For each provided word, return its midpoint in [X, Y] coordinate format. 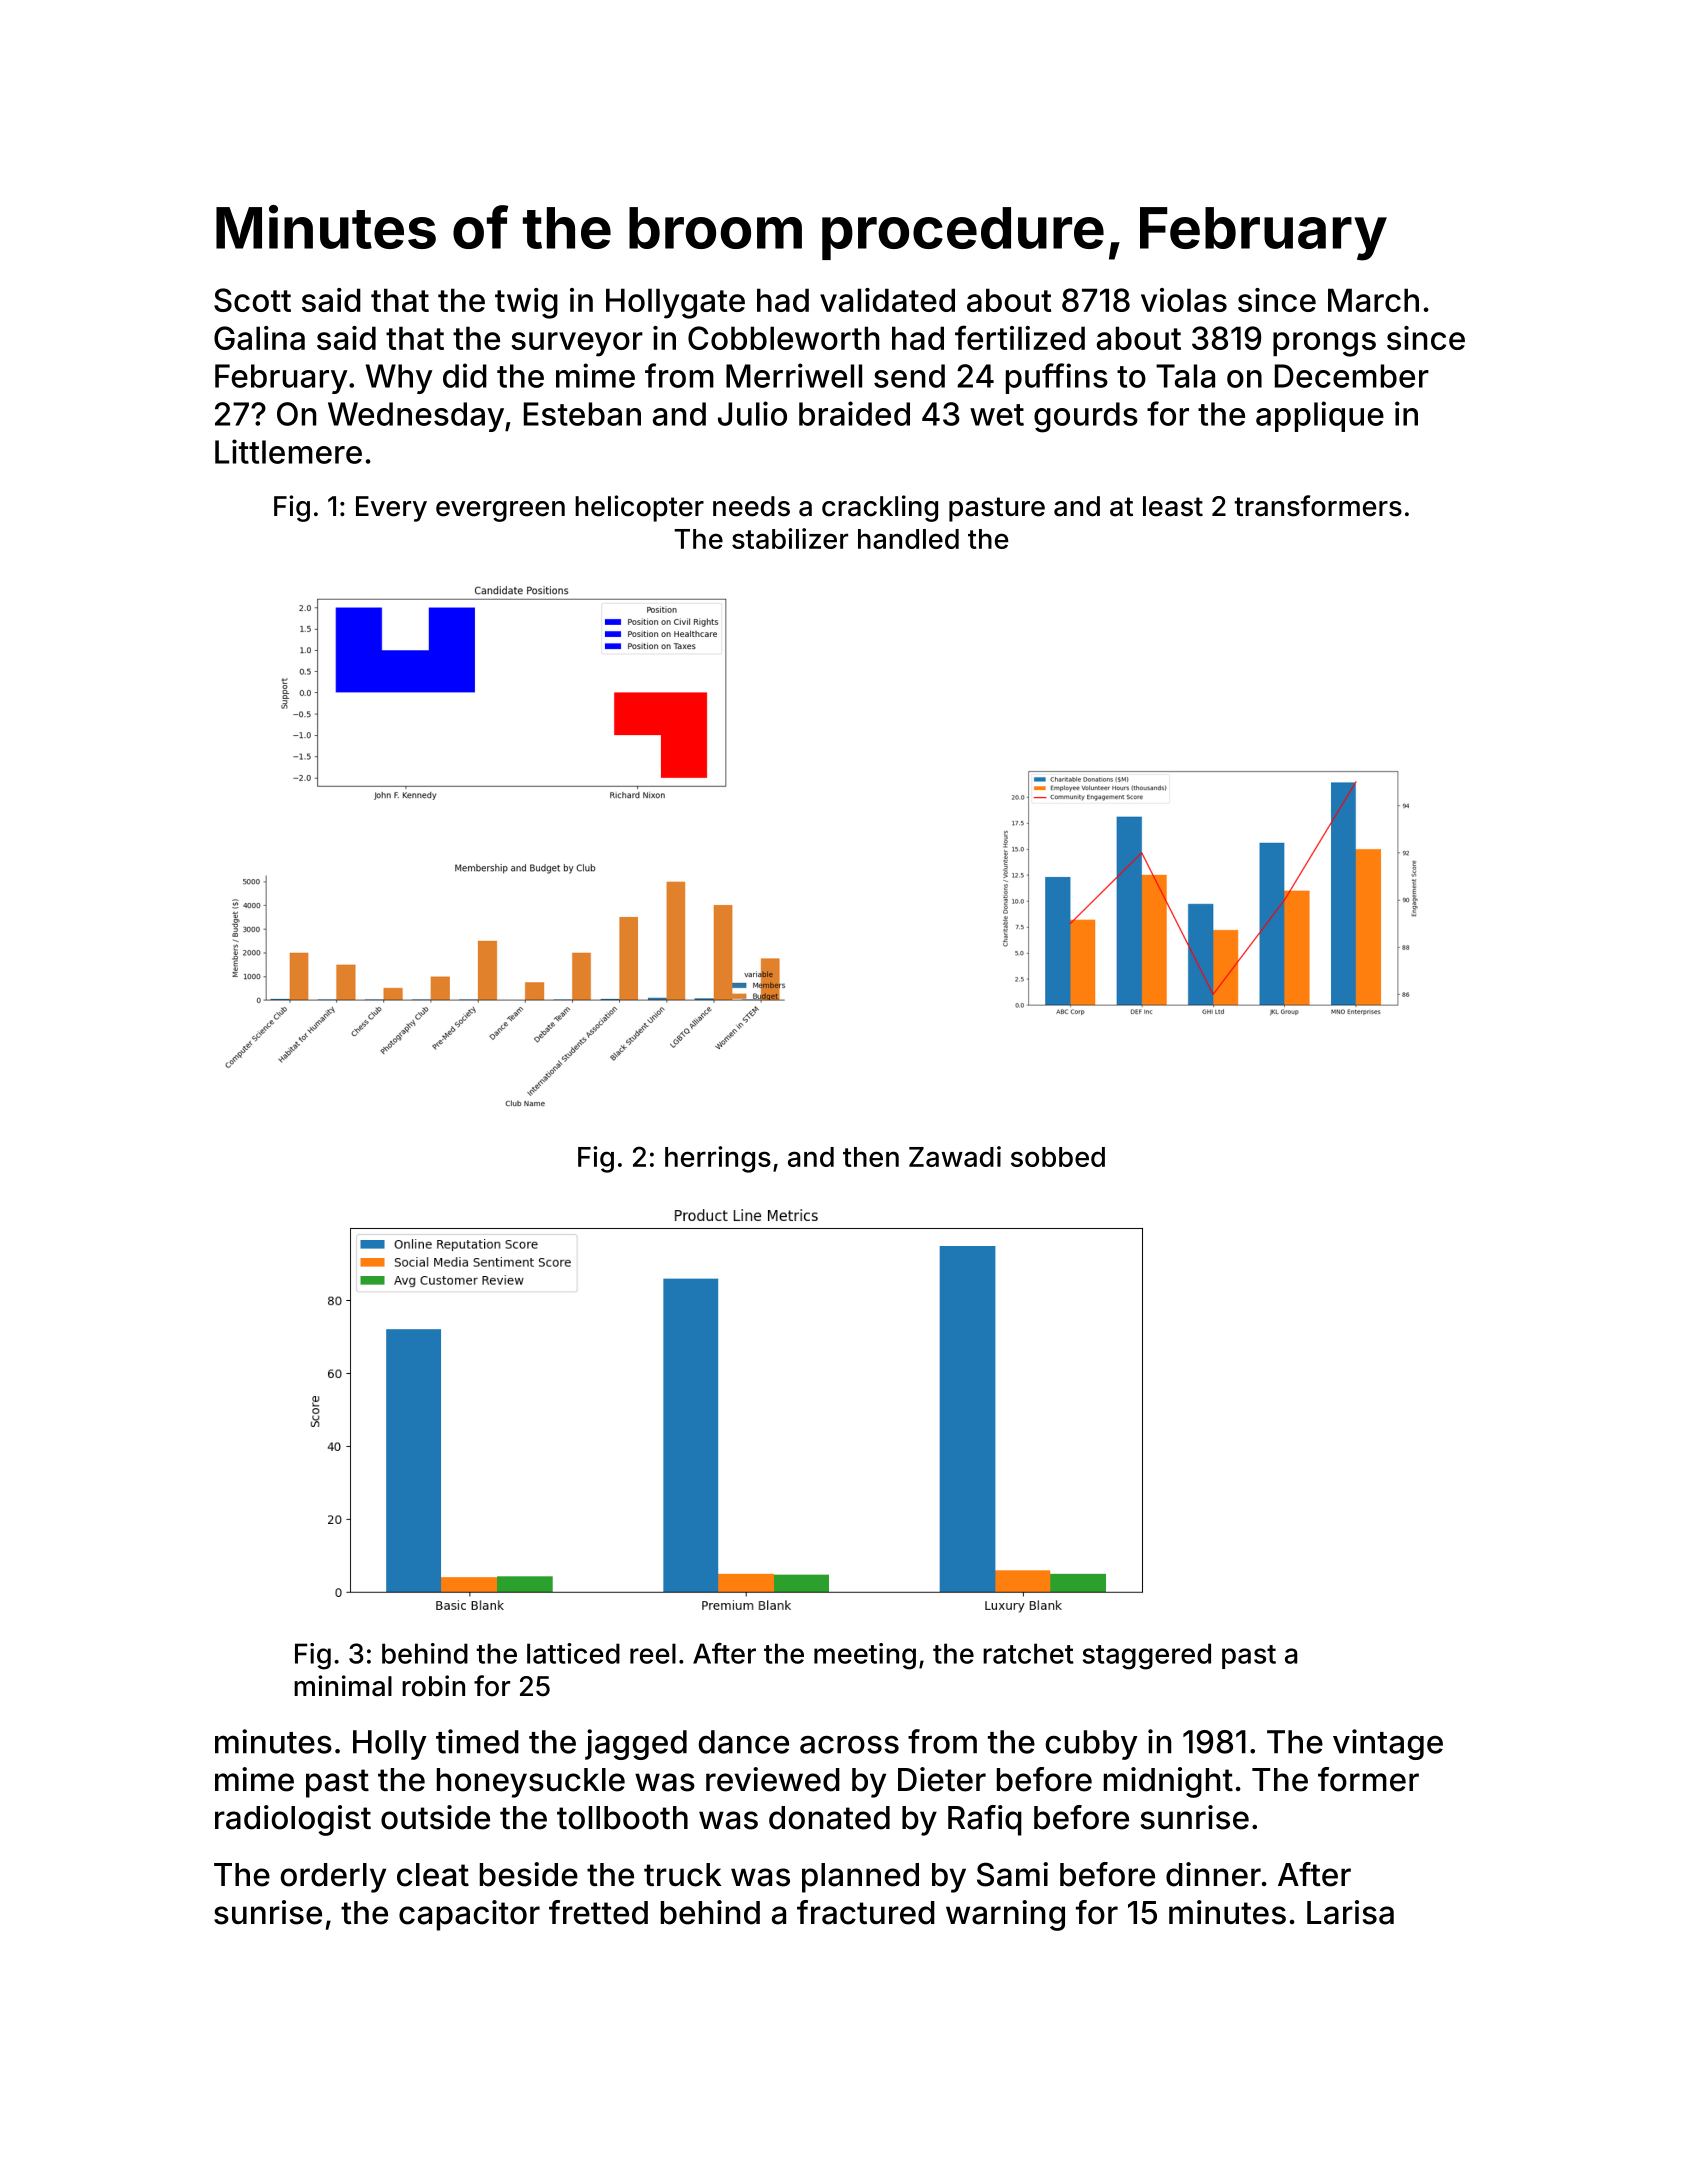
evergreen [500, 511]
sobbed [1058, 1157]
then [871, 1157]
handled [908, 539]
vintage [1388, 1744]
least [1173, 506]
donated [829, 1818]
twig [526, 303]
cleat [433, 1875]
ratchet [1028, 1653]
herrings [718, 1159]
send [909, 376]
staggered [1147, 1656]
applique [1320, 416]
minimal [343, 1686]
